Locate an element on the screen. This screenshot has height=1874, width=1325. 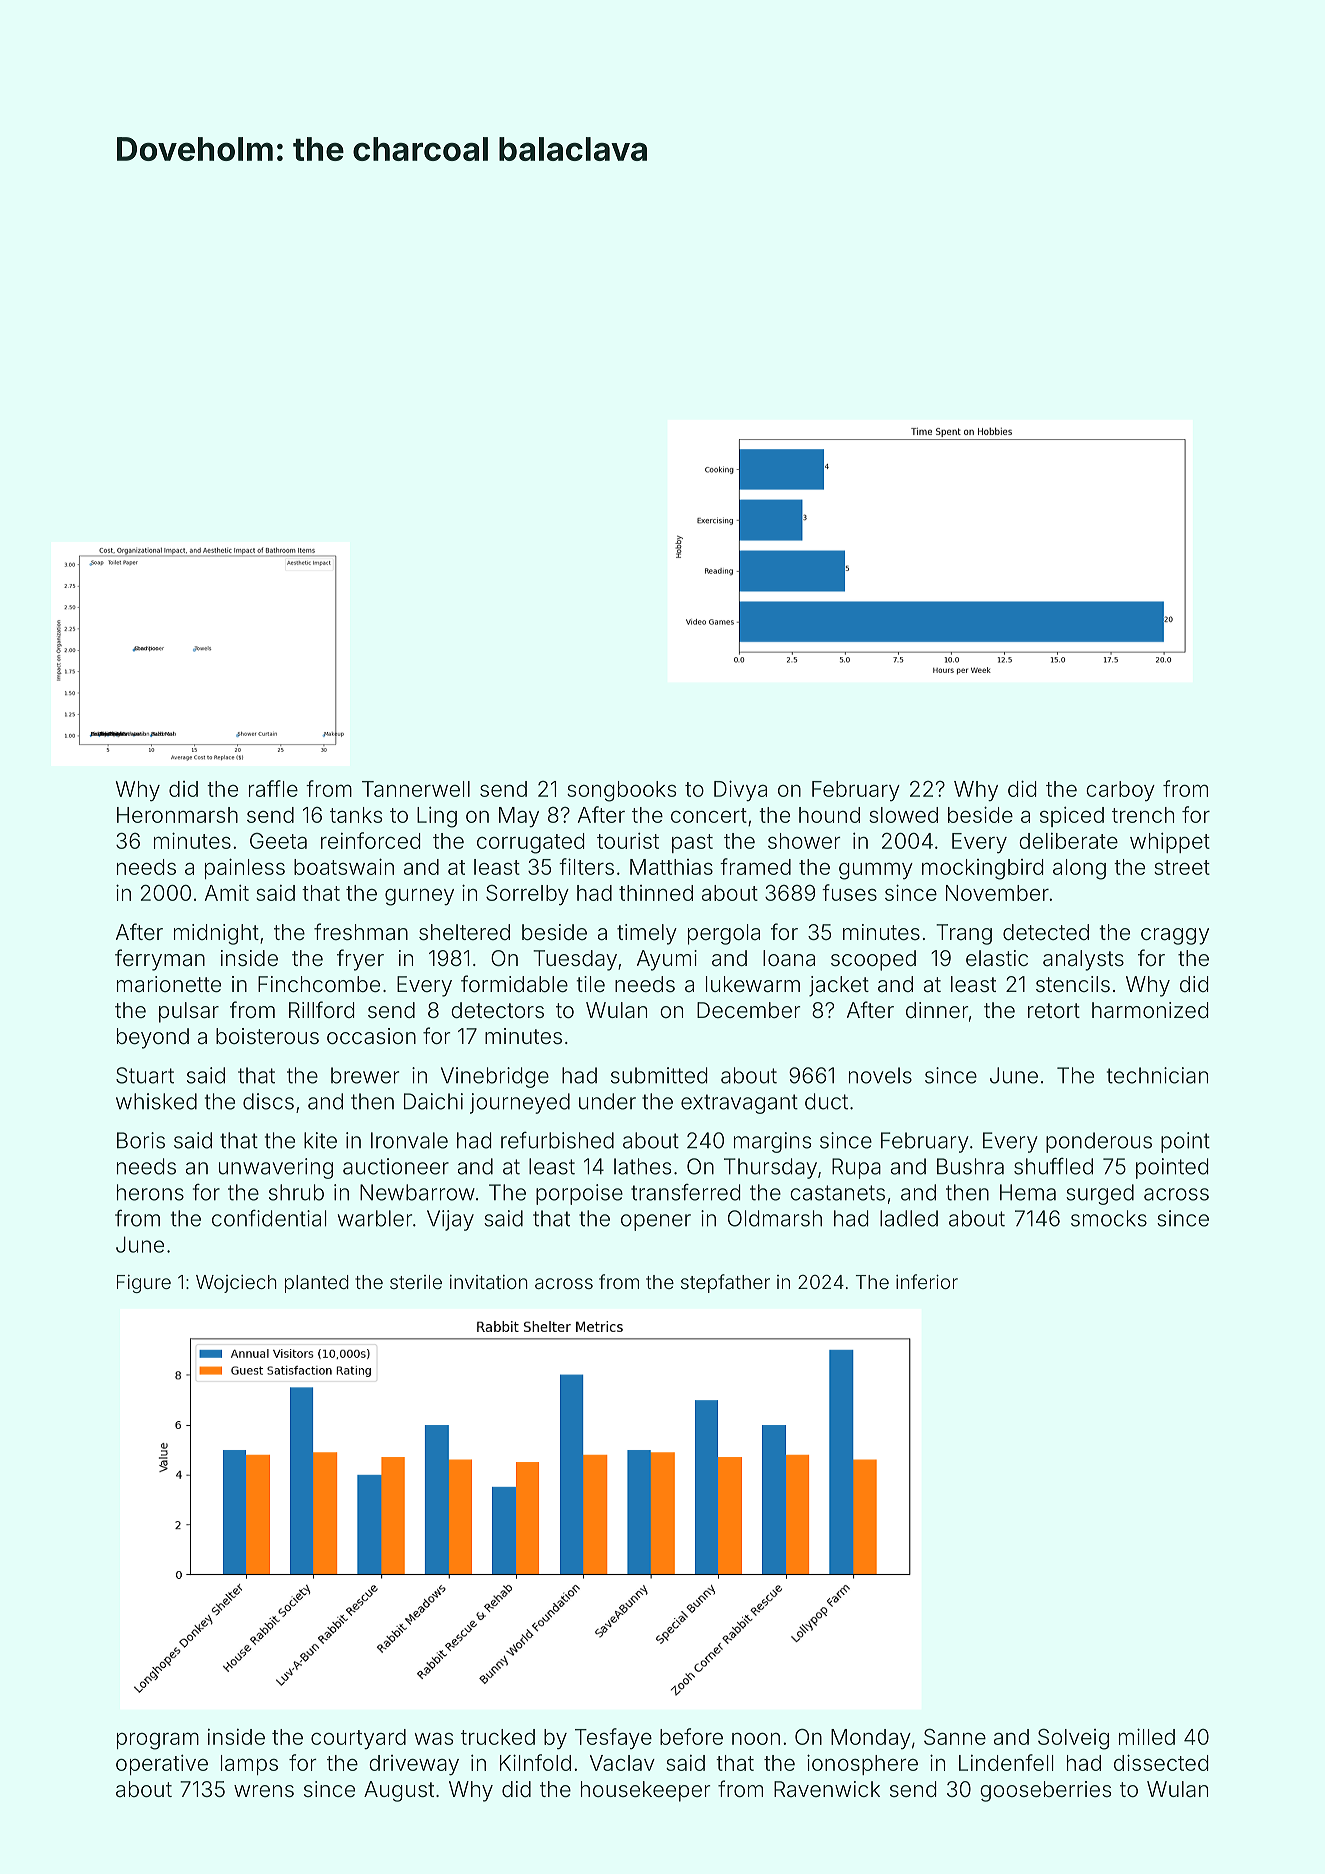
Ravenwick is located at coordinates (827, 1789).
